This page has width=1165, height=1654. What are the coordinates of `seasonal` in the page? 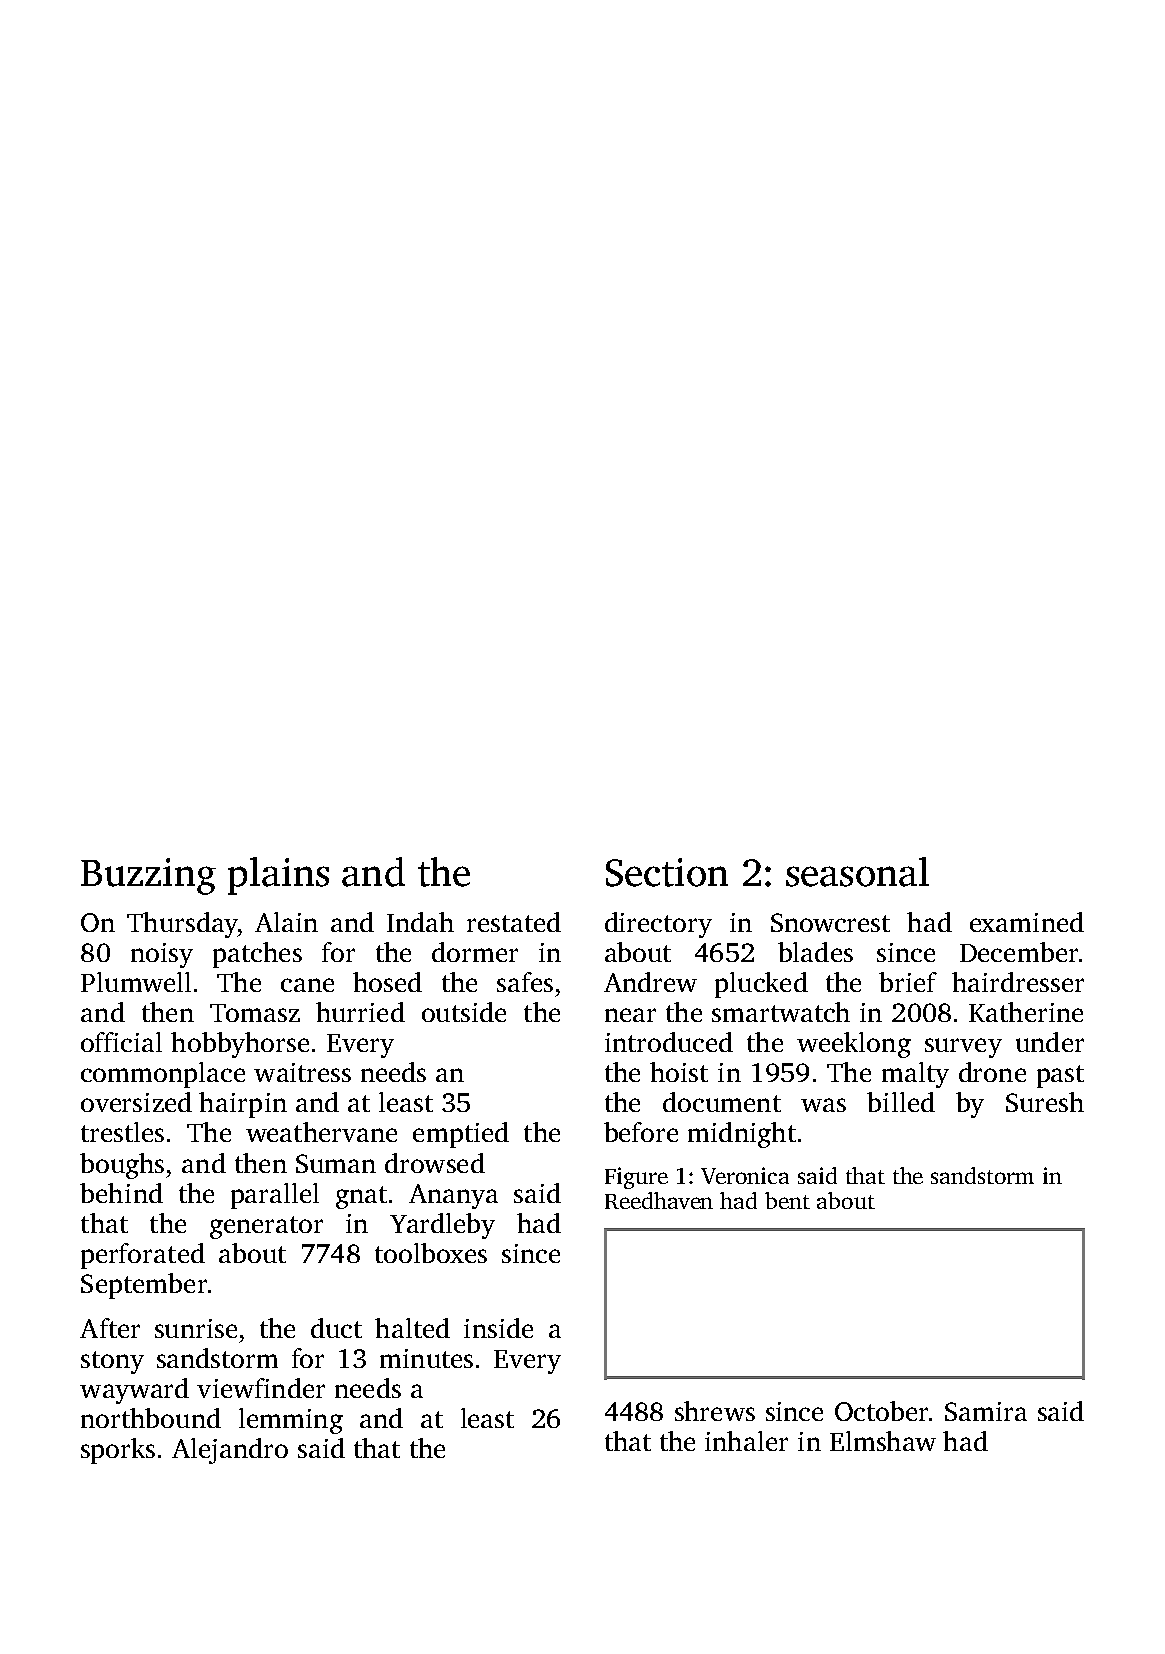 It's located at (857, 872).
